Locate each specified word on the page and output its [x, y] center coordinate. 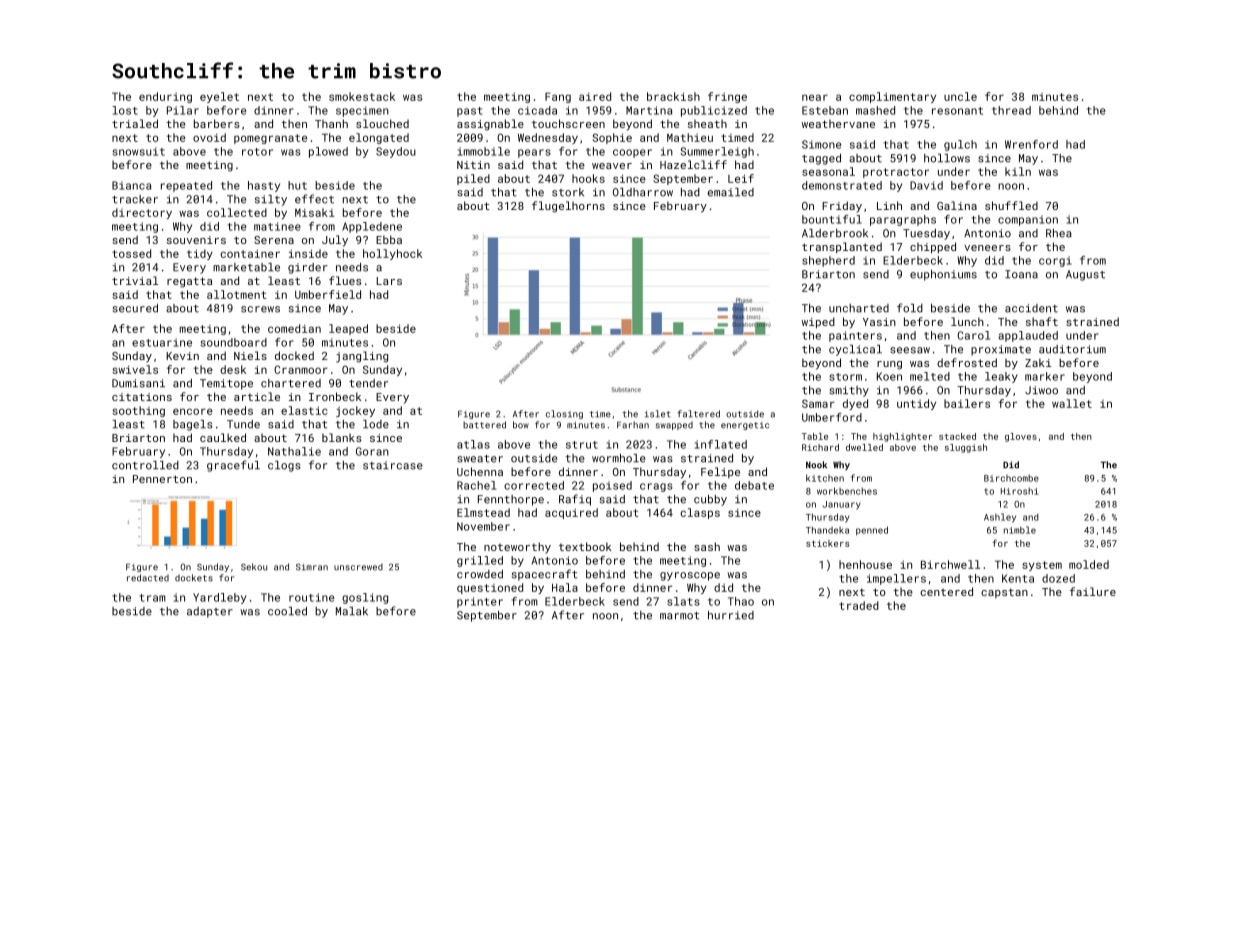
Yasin [879, 322]
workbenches [847, 491]
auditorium [1072, 349]
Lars [389, 281]
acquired [571, 513]
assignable [490, 125]
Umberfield [328, 294]
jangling [362, 357]
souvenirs [196, 240]
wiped [818, 323]
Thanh [331, 123]
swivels [135, 369]
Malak [352, 611]
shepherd [828, 261]
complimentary [892, 97]
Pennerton [162, 479]
